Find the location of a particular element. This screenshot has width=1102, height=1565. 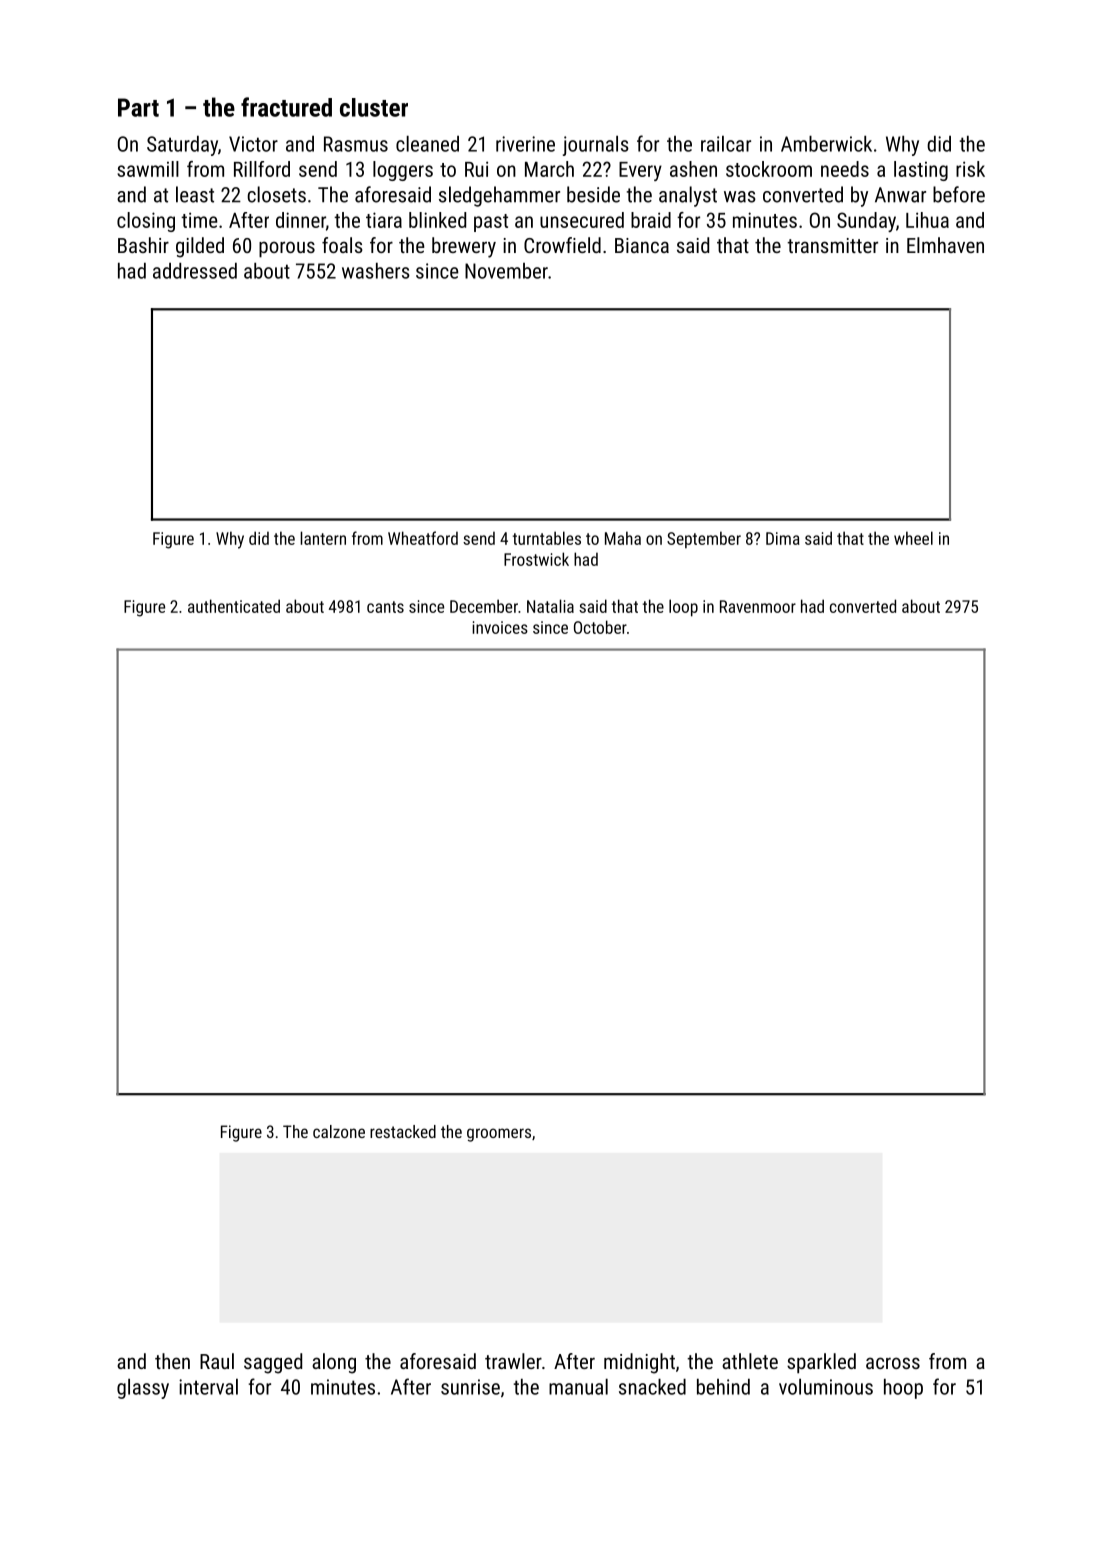

lantern is located at coordinates (323, 538).
